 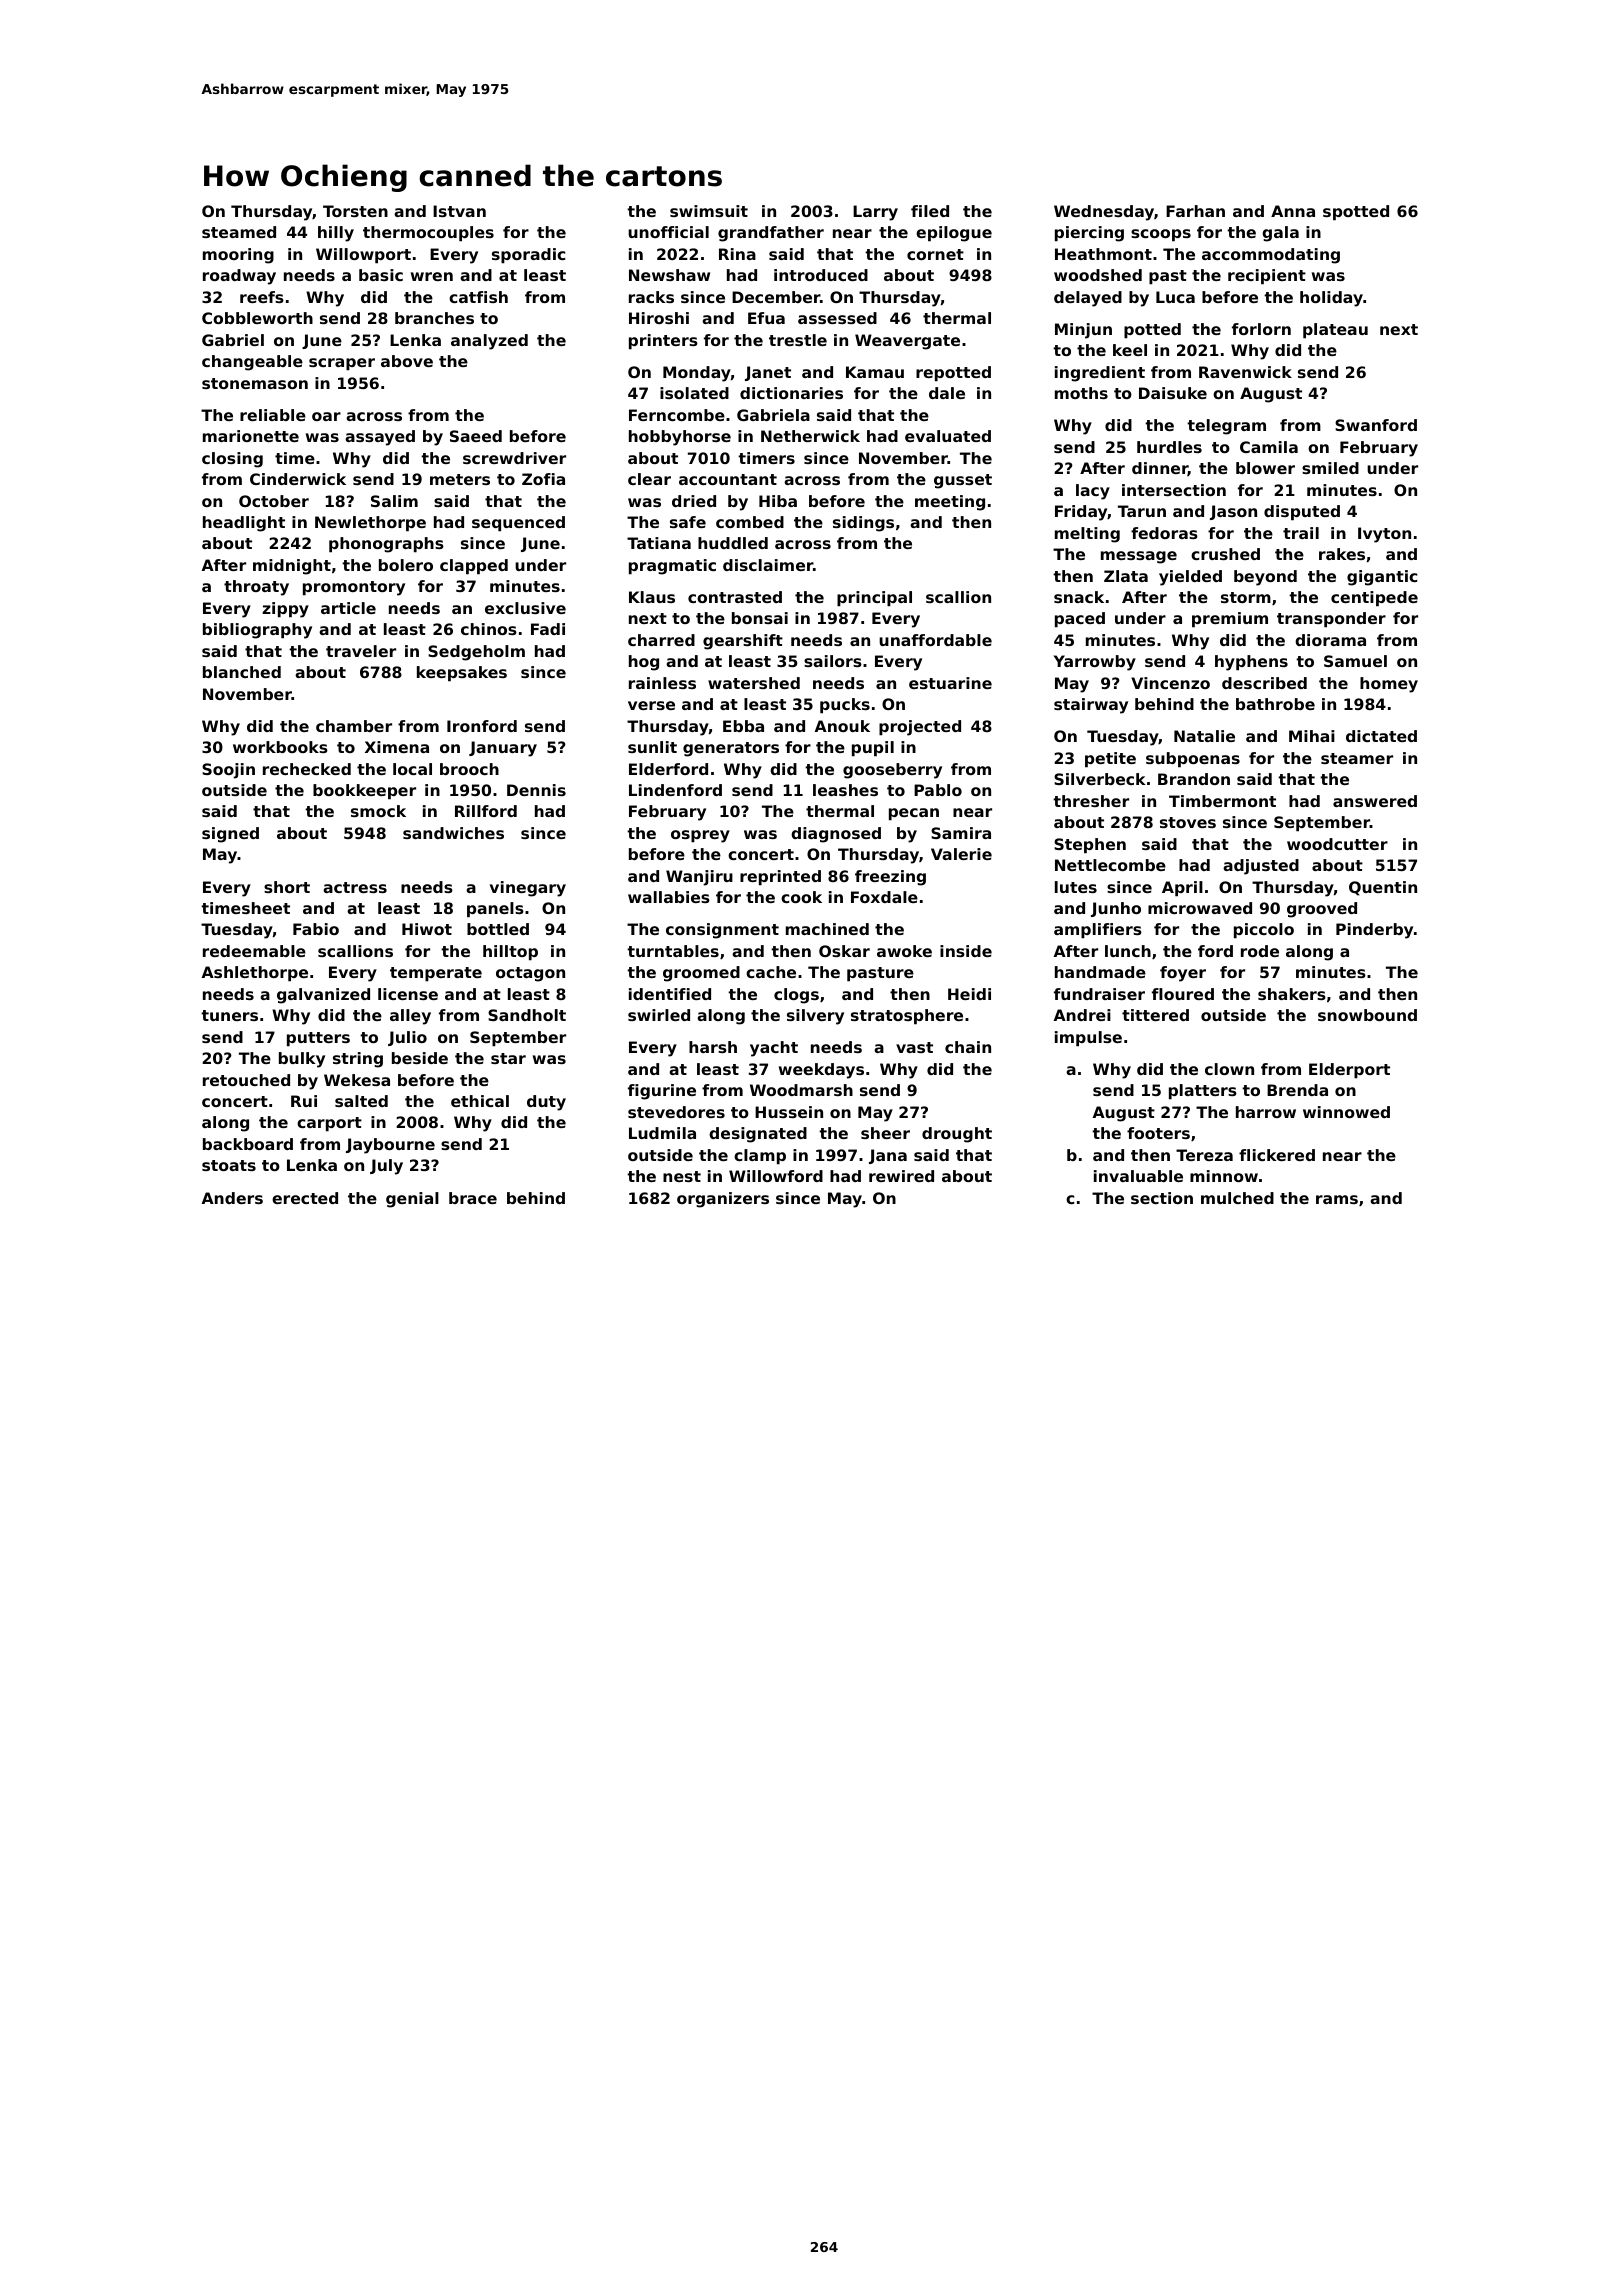 What do you see at coordinates (930, 211) in the screenshot?
I see `filed` at bounding box center [930, 211].
